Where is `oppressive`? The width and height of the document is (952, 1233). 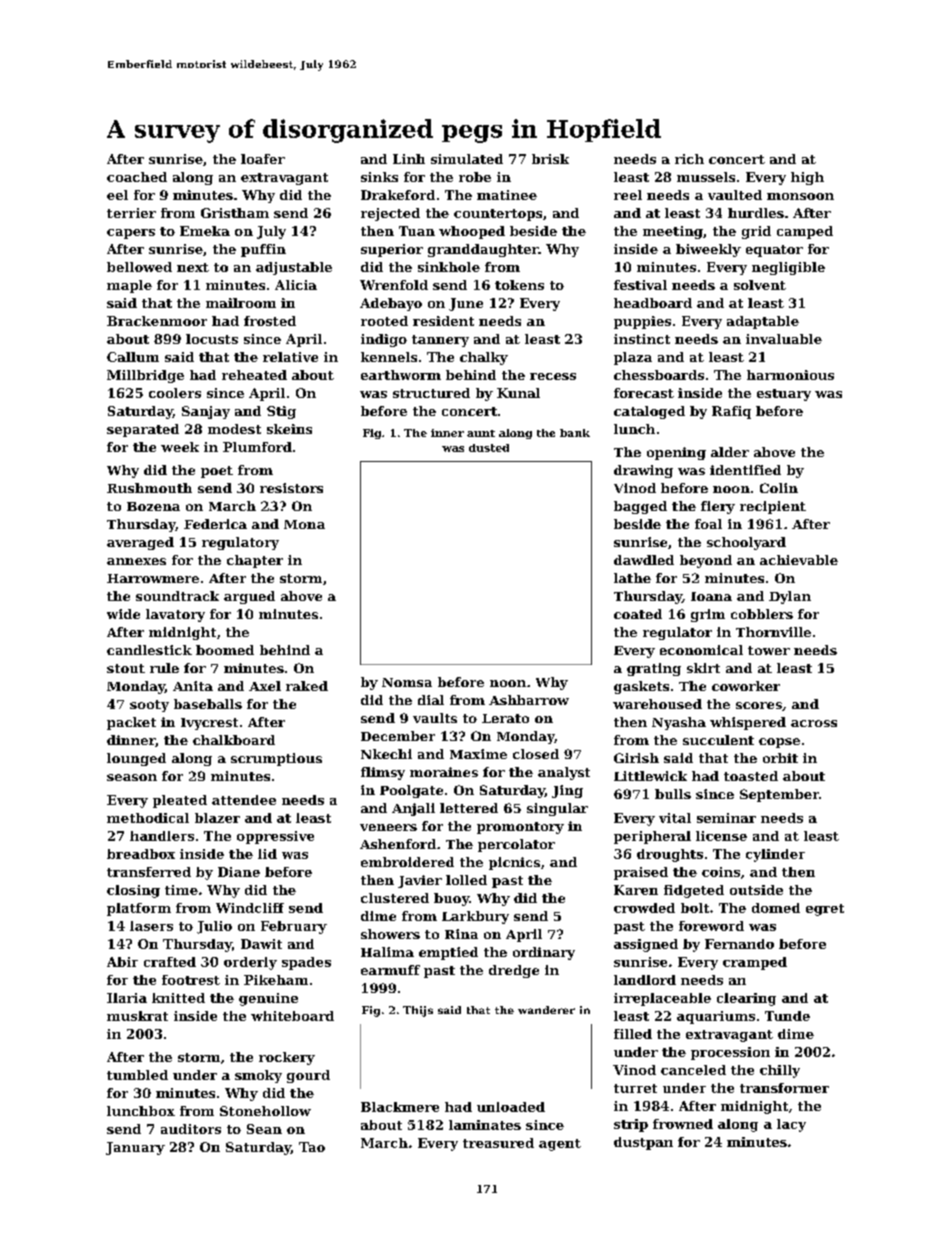
oppressive is located at coordinates (275, 837).
